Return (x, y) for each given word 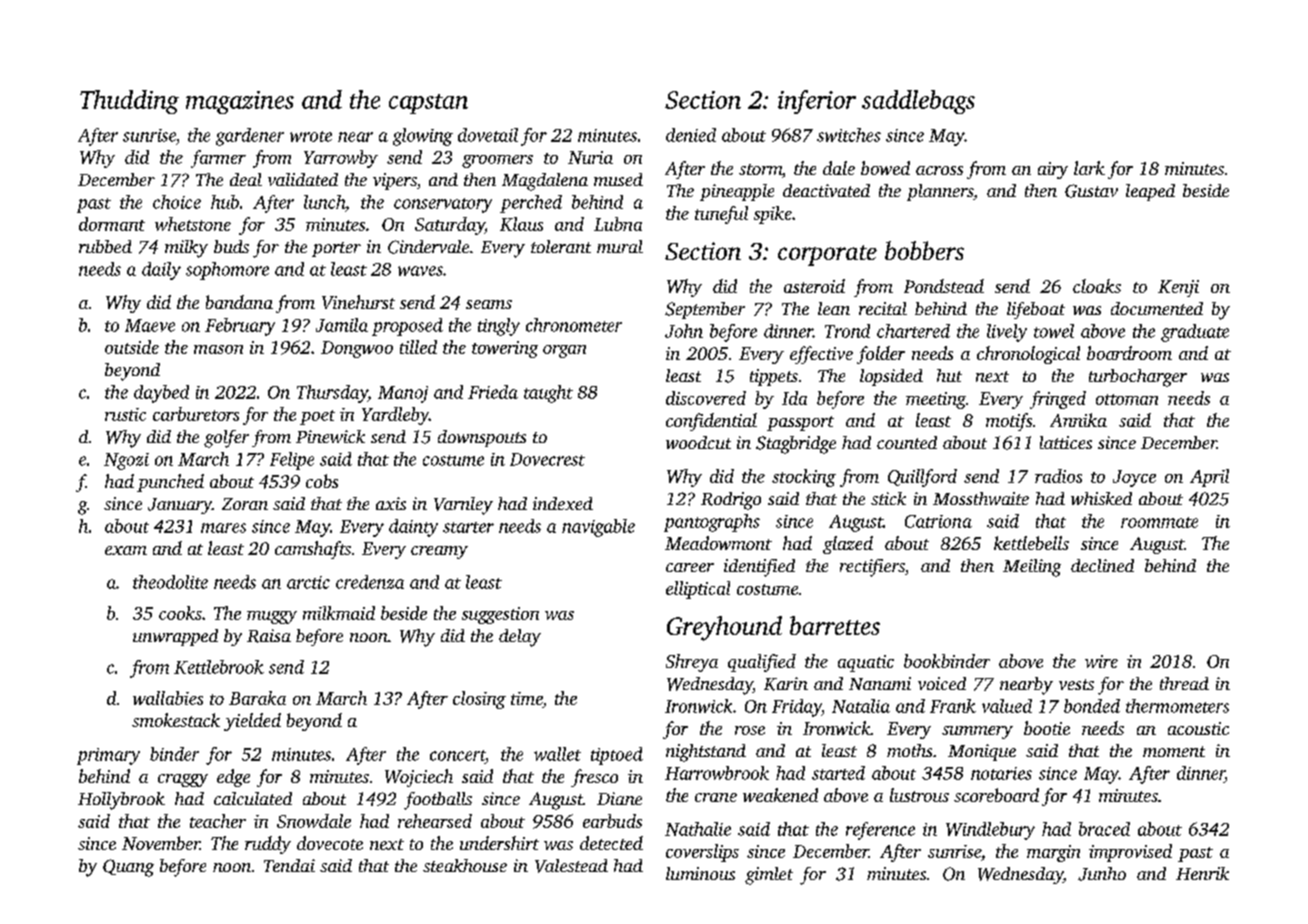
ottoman (1127, 399)
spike (773, 215)
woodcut (698, 442)
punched (170, 483)
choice (177, 202)
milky (186, 249)
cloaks (1097, 286)
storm (760, 169)
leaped (1150, 192)
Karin (786, 684)
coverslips (702, 853)
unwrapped (175, 637)
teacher (218, 821)
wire (1101, 661)
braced (1104, 829)
